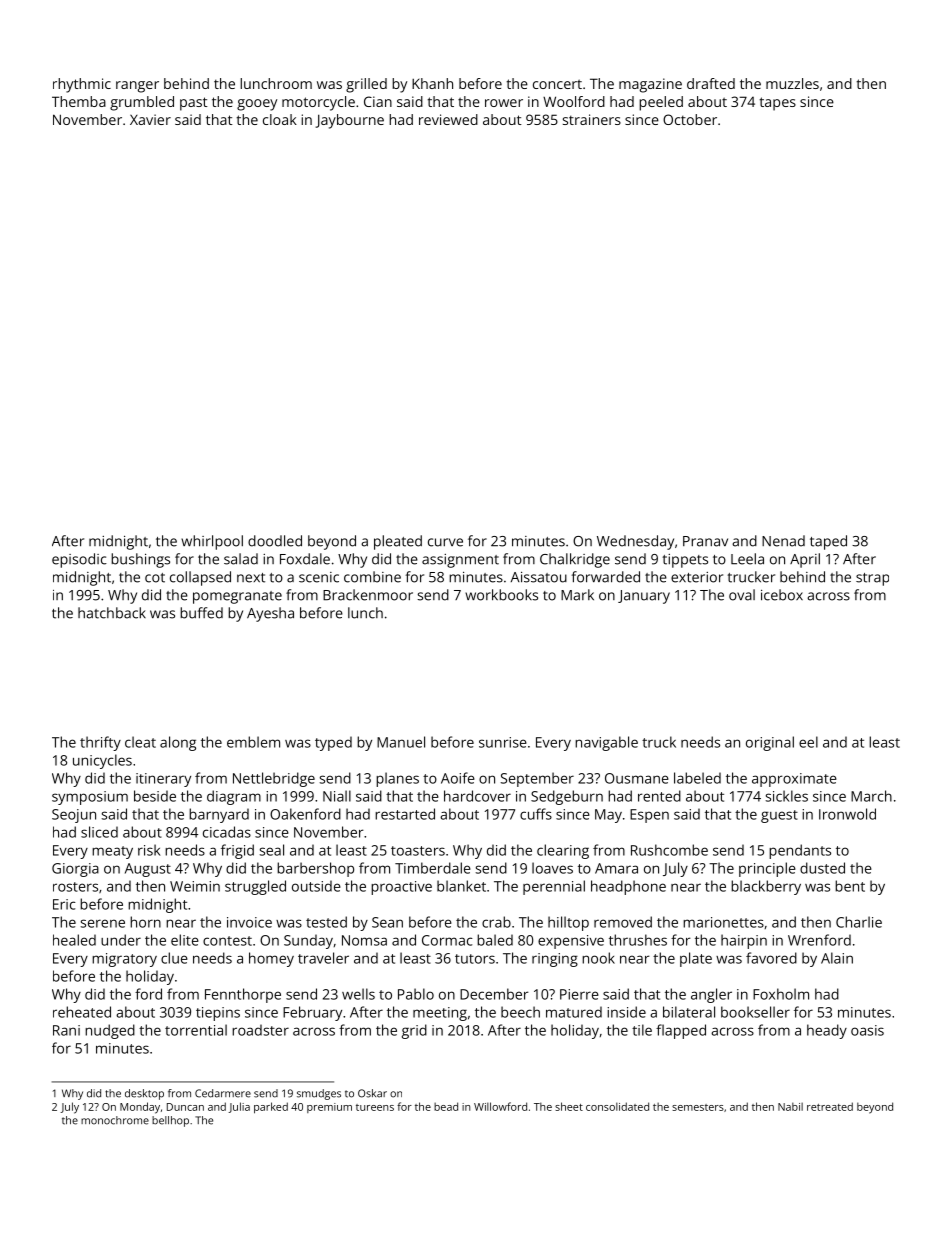  Describe the element at coordinates (592, 119) in the page. I see `strainers` at that location.
